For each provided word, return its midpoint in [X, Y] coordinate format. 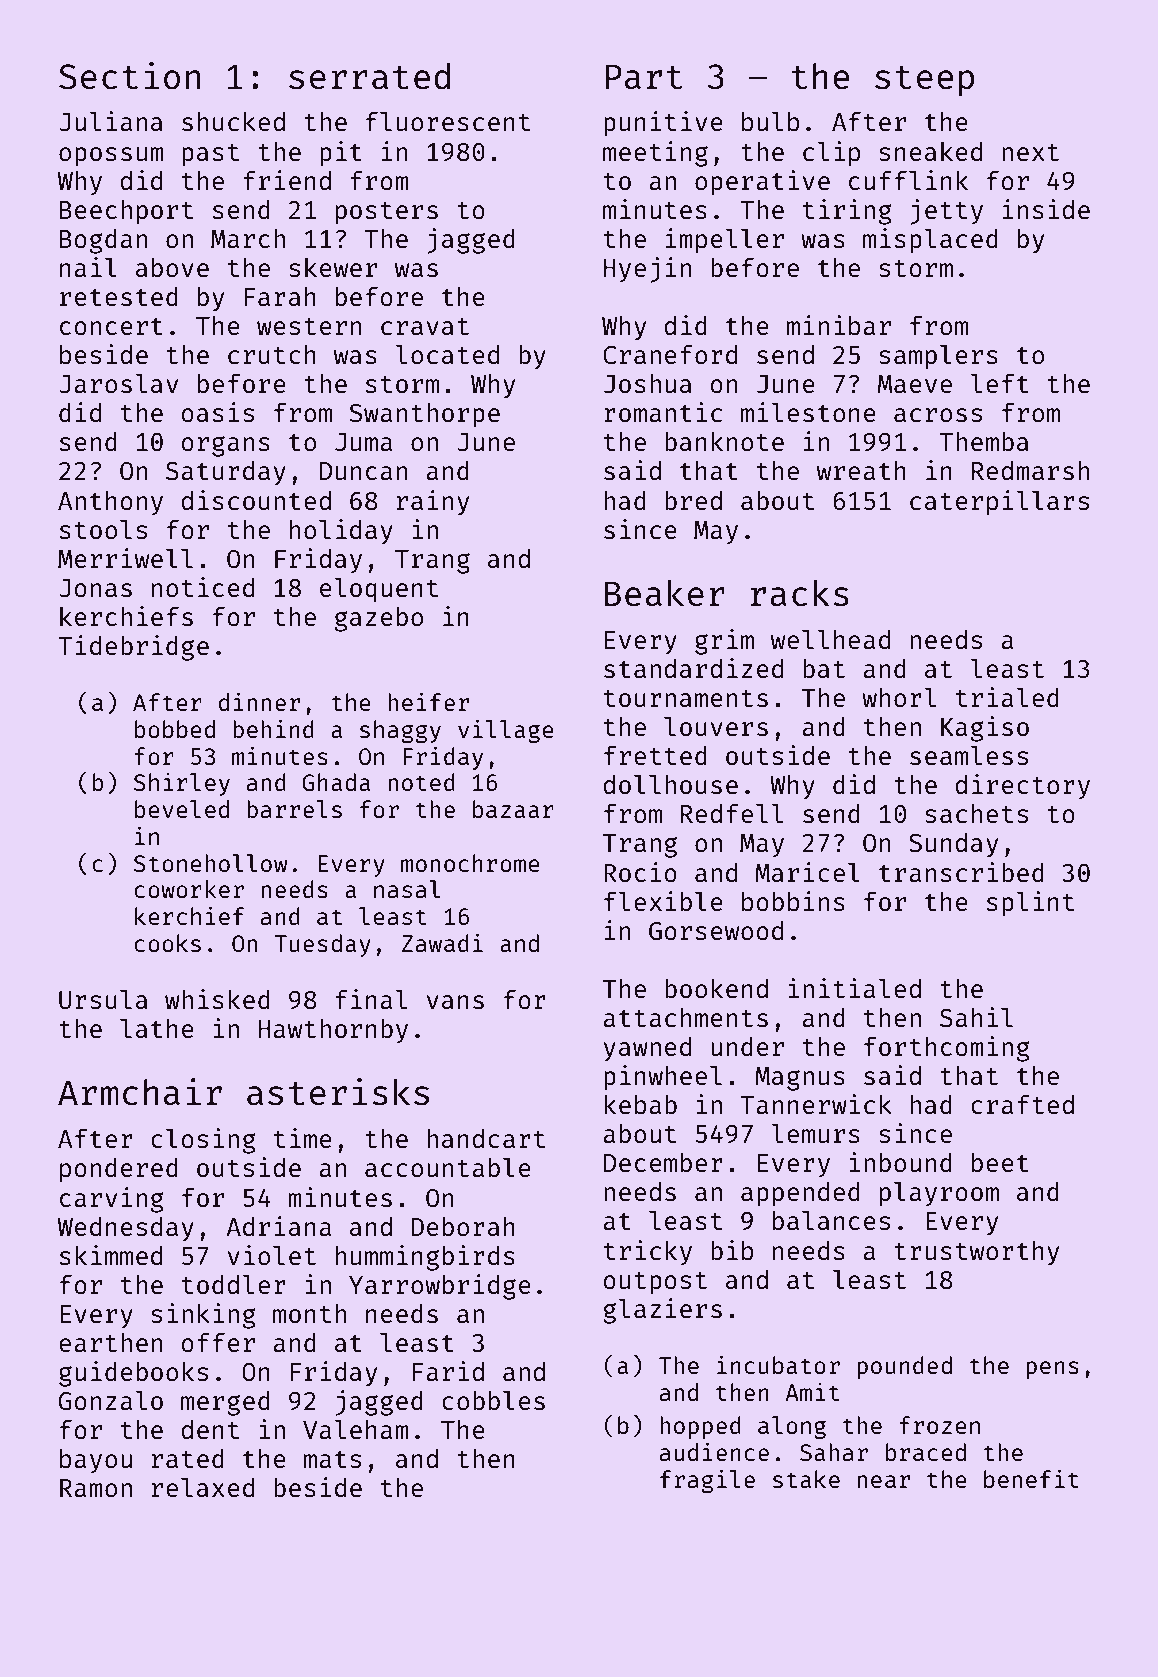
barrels [294, 809]
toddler [234, 1284]
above [172, 267]
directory [1022, 787]
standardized [693, 668]
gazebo [379, 619]
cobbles [493, 1400]
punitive [663, 124]
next [1030, 152]
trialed [1007, 697]
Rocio [640, 872]
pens [1052, 1370]
